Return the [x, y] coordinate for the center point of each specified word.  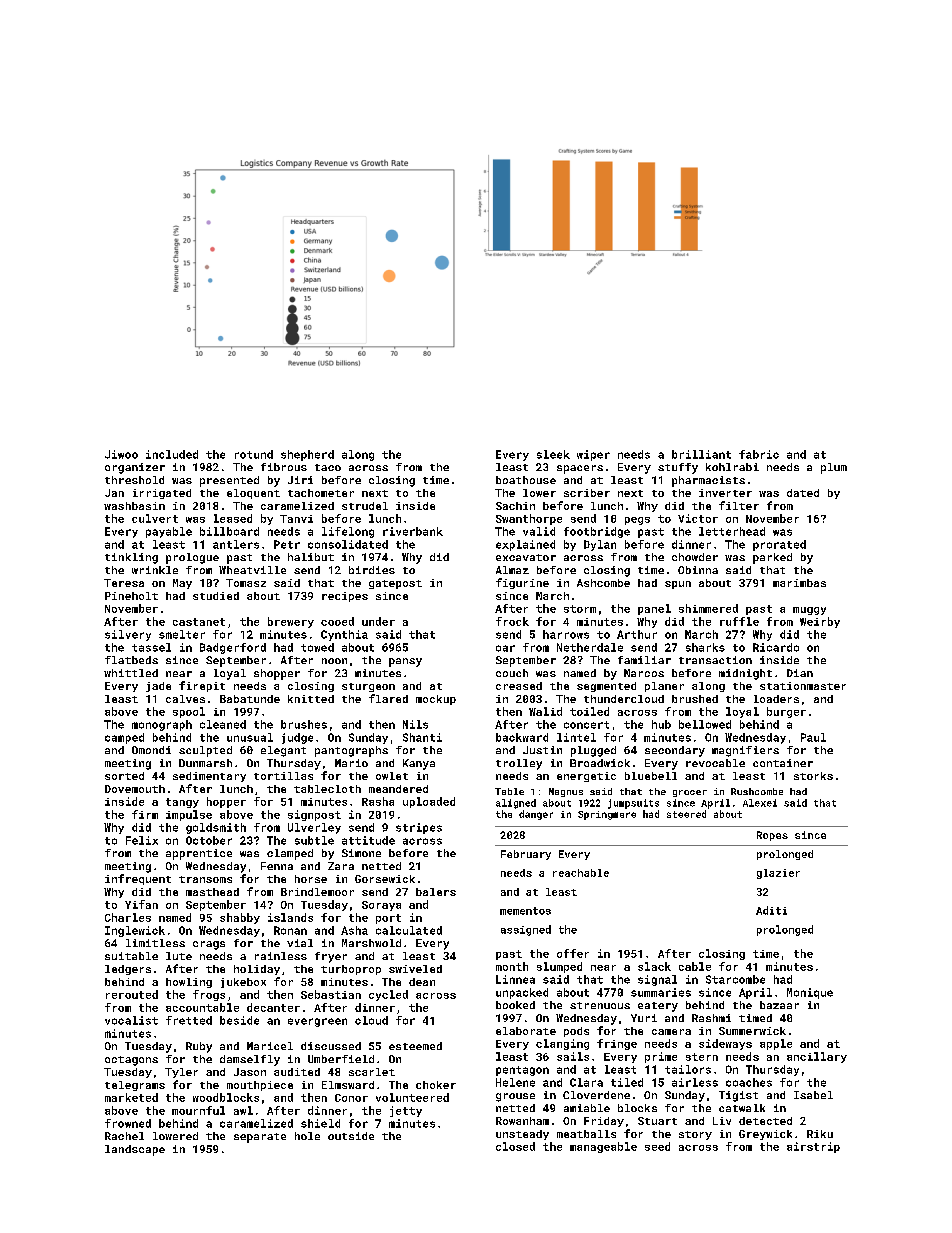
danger [536, 815]
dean [422, 982]
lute [179, 956]
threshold [134, 480]
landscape [135, 1150]
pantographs [351, 751]
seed [657, 1146]
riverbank [413, 531]
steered [686, 814]
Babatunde [250, 699]
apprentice [199, 854]
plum [834, 468]
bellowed [705, 724]
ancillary [817, 1057]
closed [515, 1146]
